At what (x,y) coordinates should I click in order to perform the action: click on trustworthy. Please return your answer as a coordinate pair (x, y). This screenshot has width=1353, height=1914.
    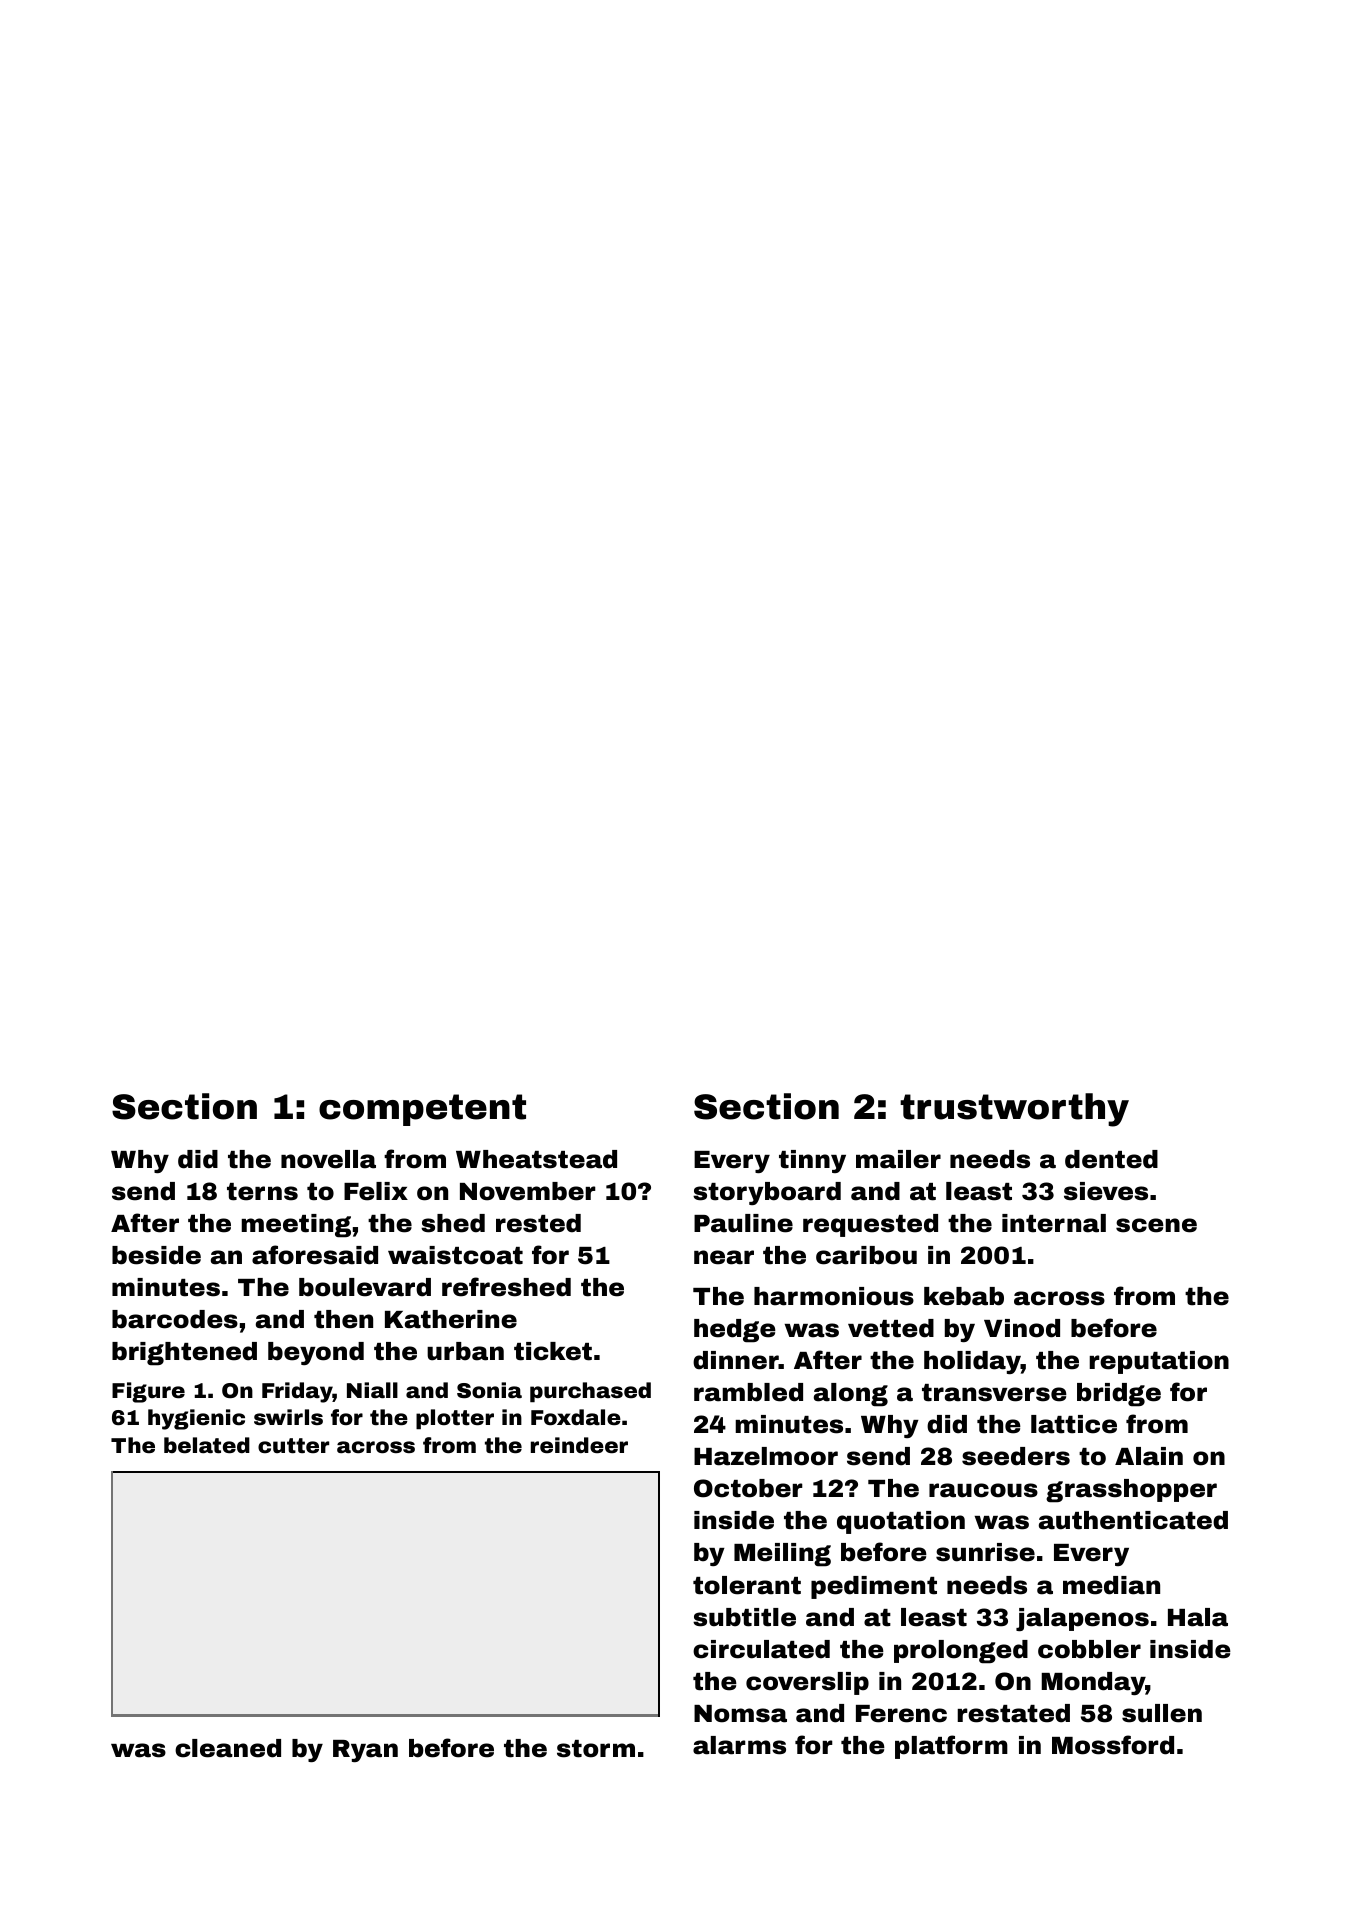
    Looking at the image, I should click on (1014, 1110).
